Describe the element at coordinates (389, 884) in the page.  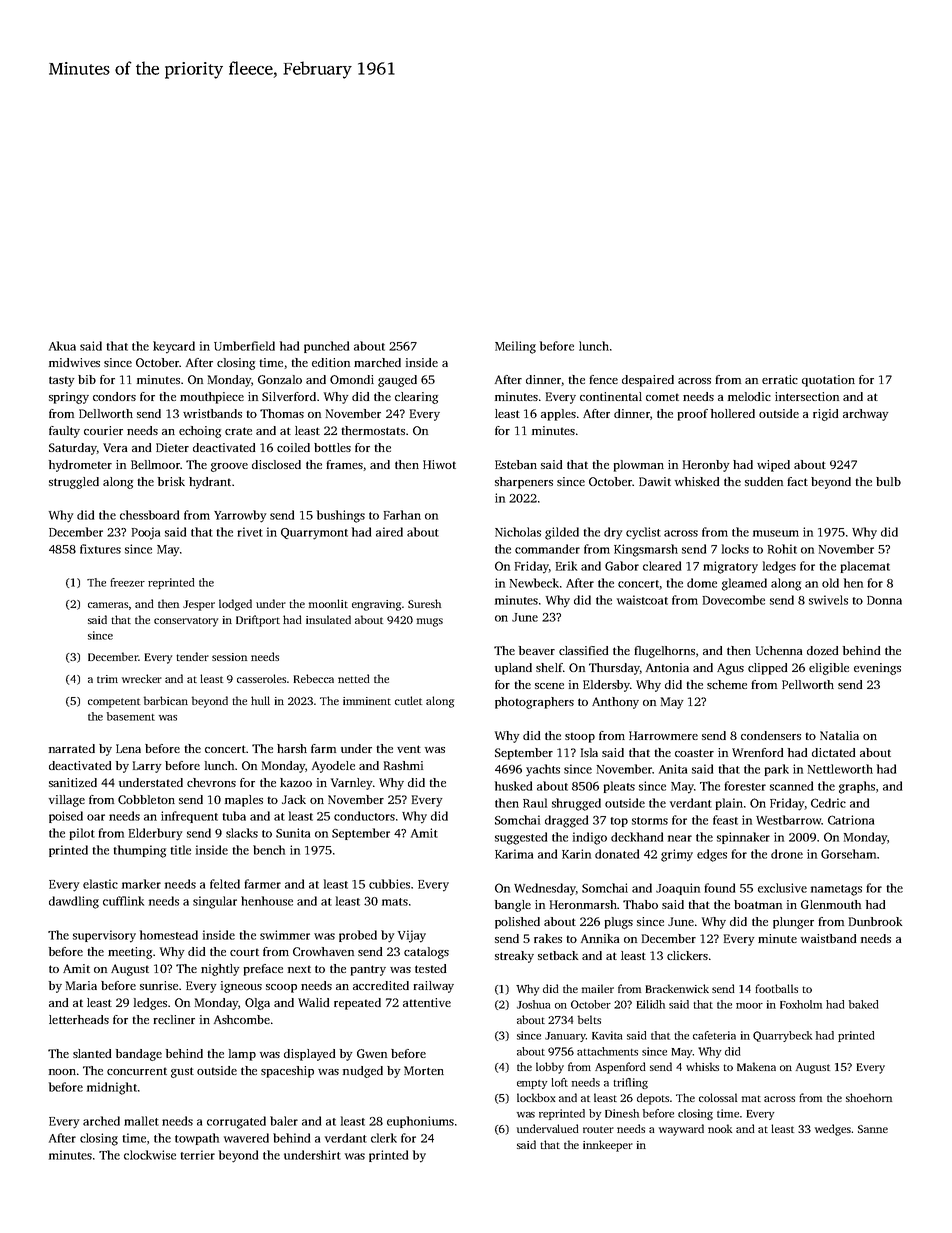
I see `cubbies` at that location.
